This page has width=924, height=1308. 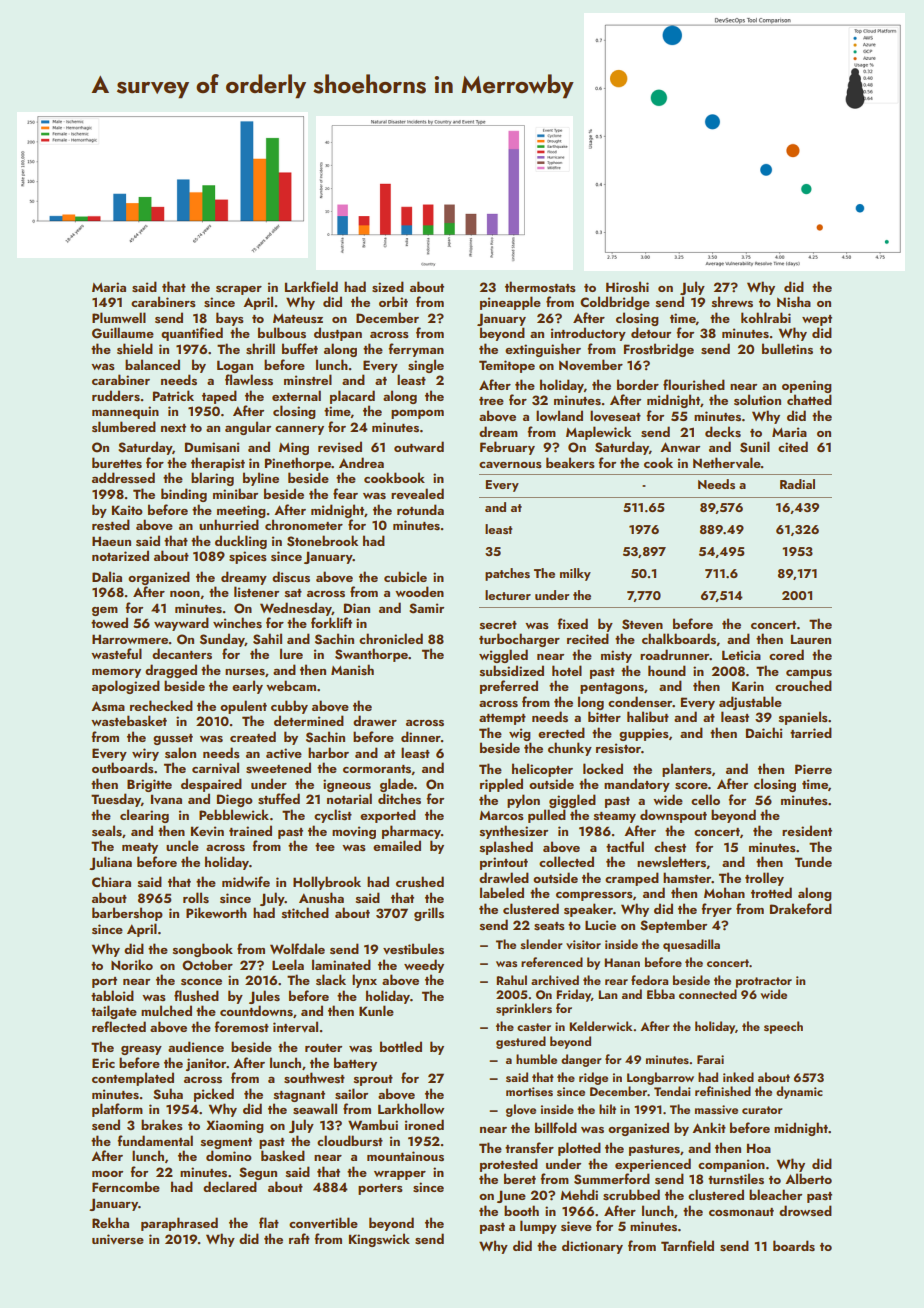 I want to click on refinished, so click(x=723, y=1091).
